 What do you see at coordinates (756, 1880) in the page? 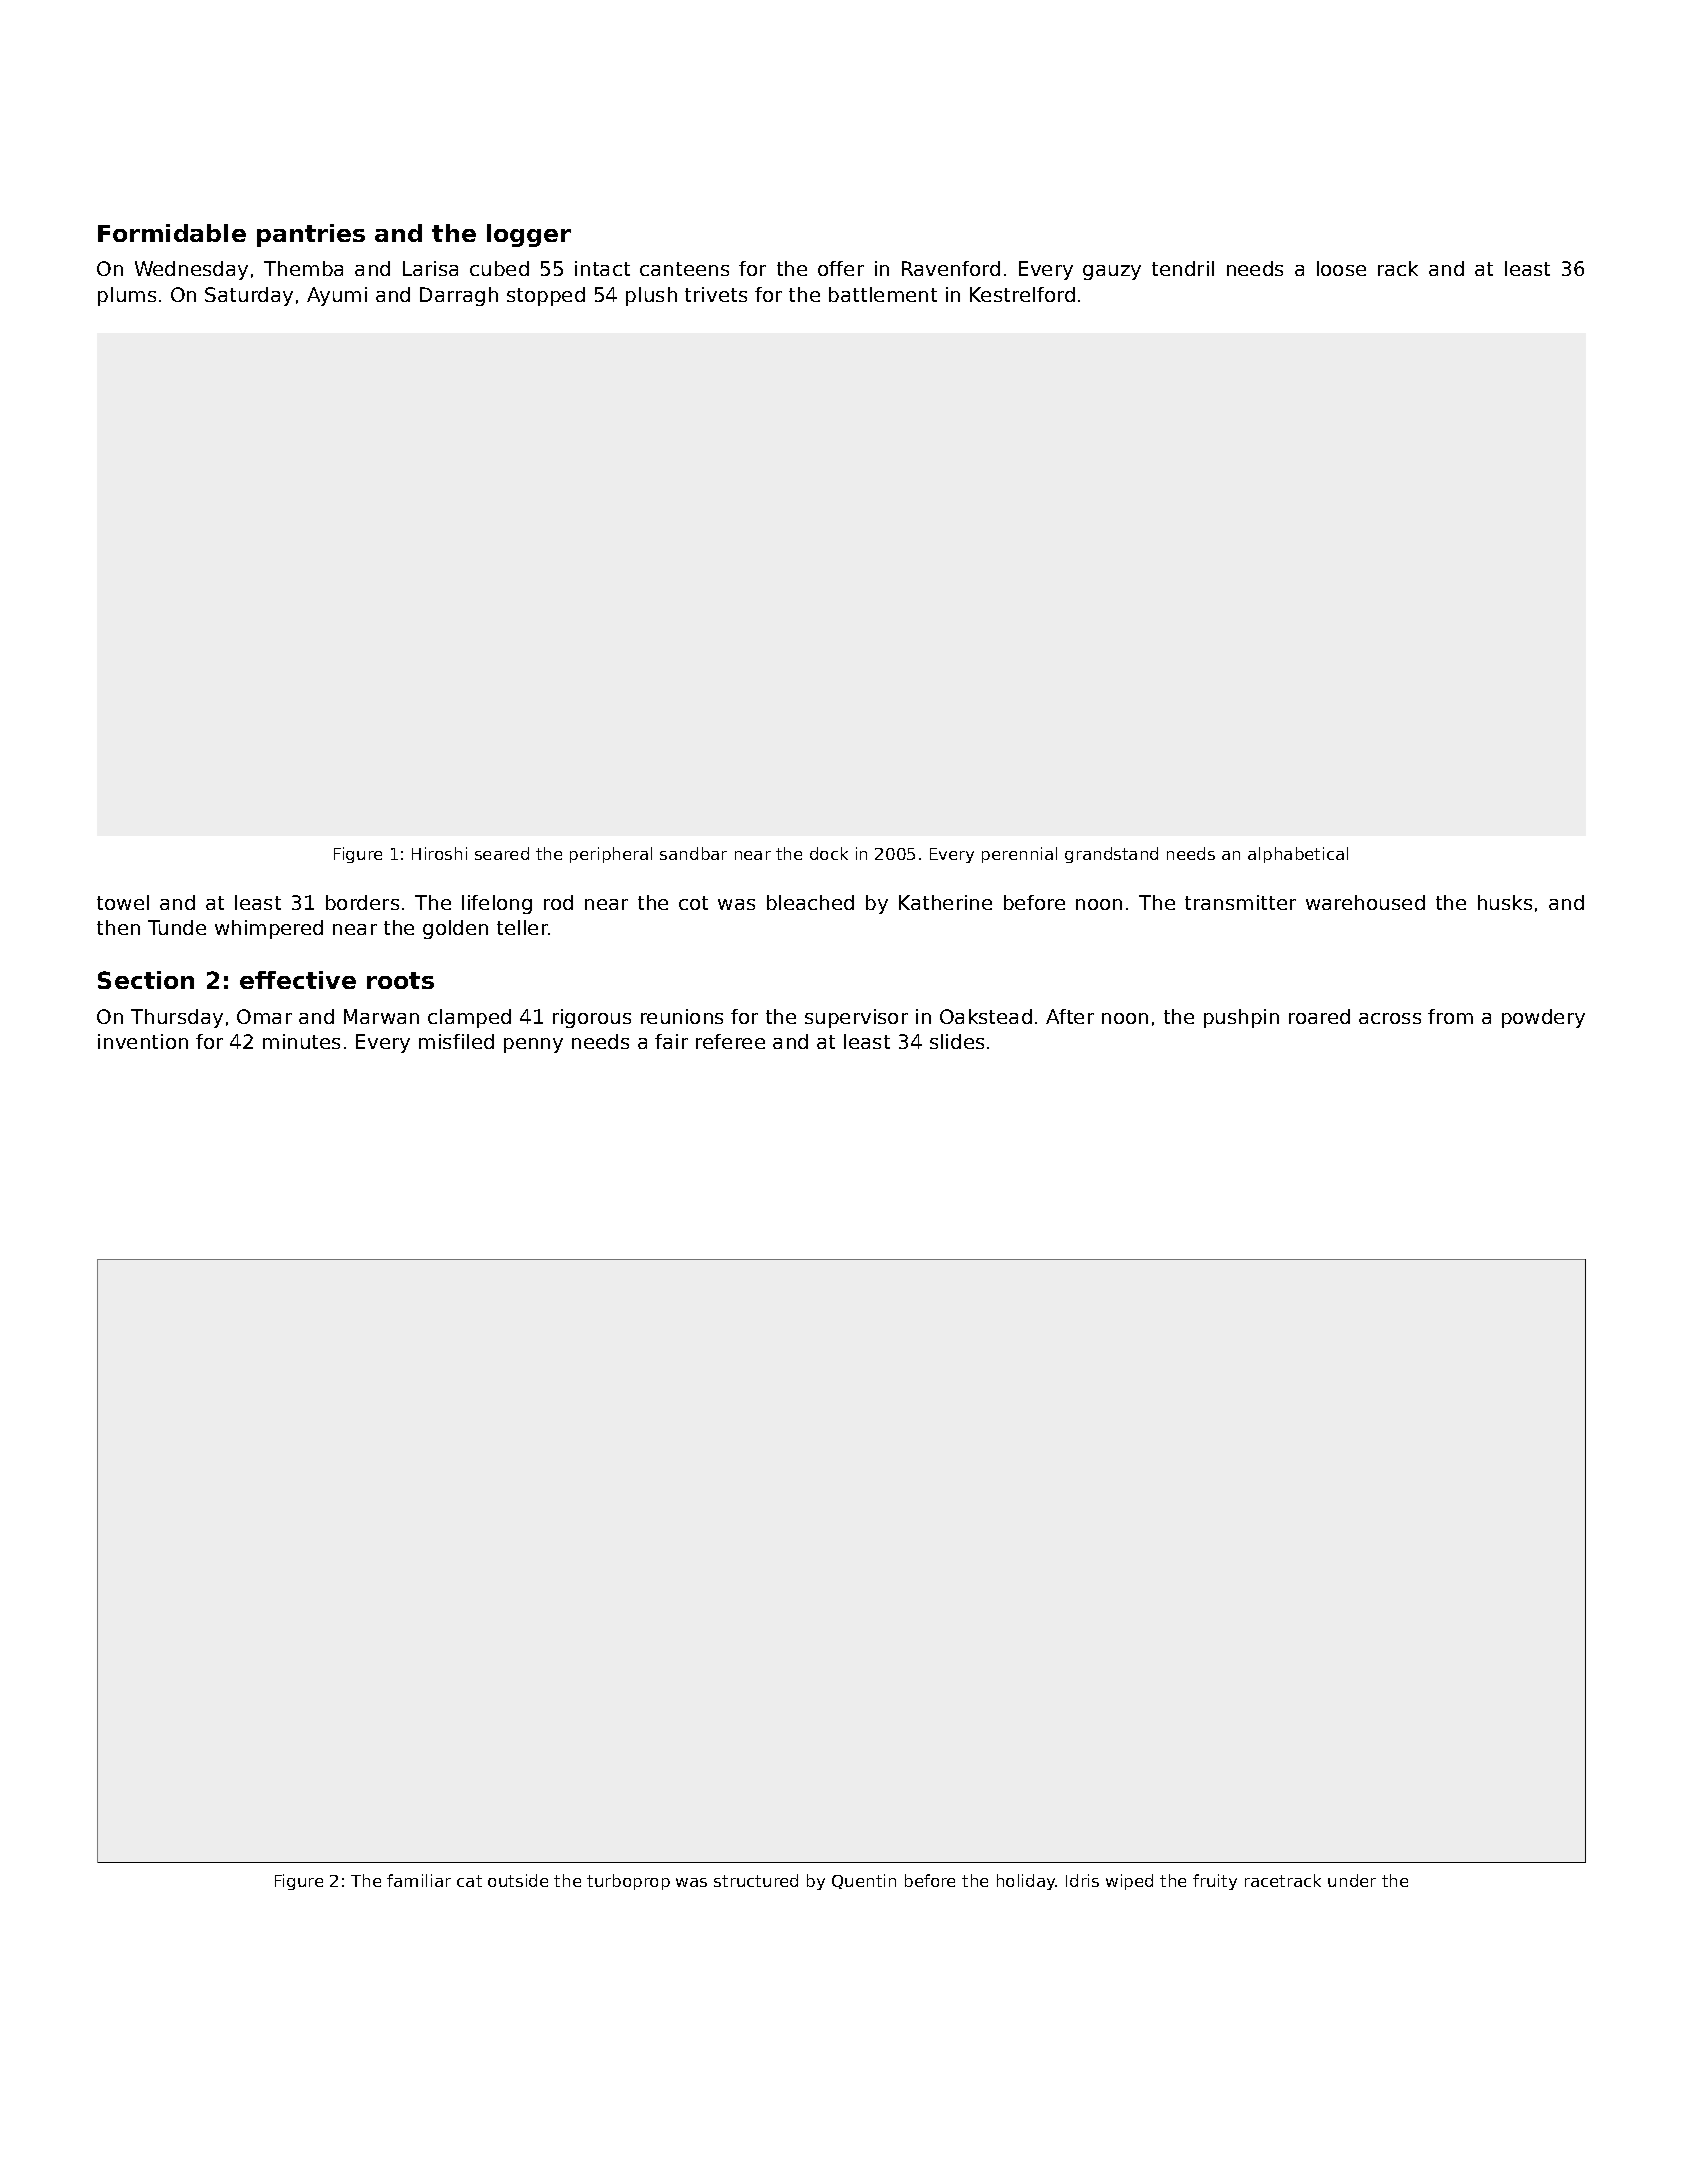
I see `structured` at bounding box center [756, 1880].
